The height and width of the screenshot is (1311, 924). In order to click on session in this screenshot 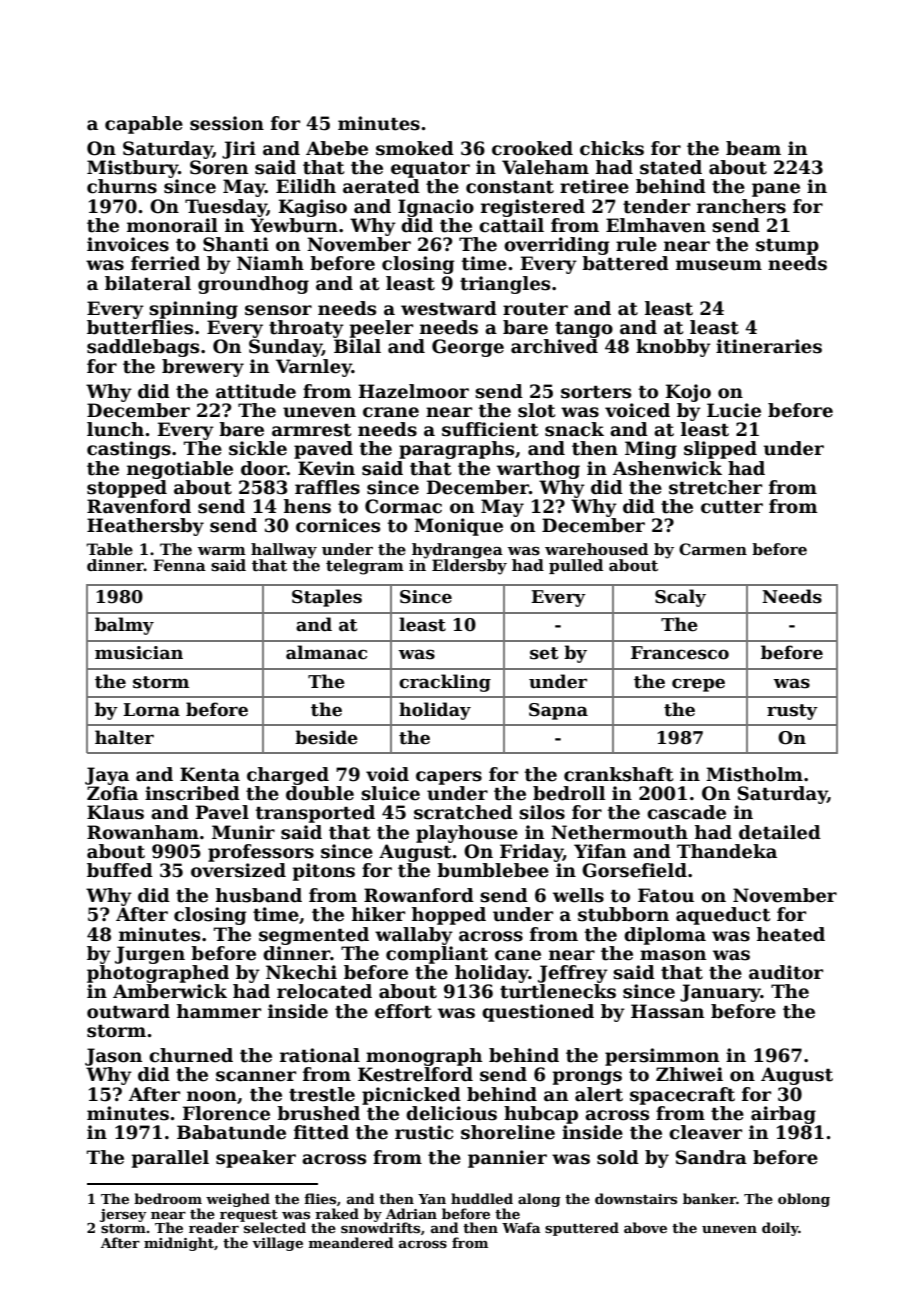, I will do `click(227, 123)`.
